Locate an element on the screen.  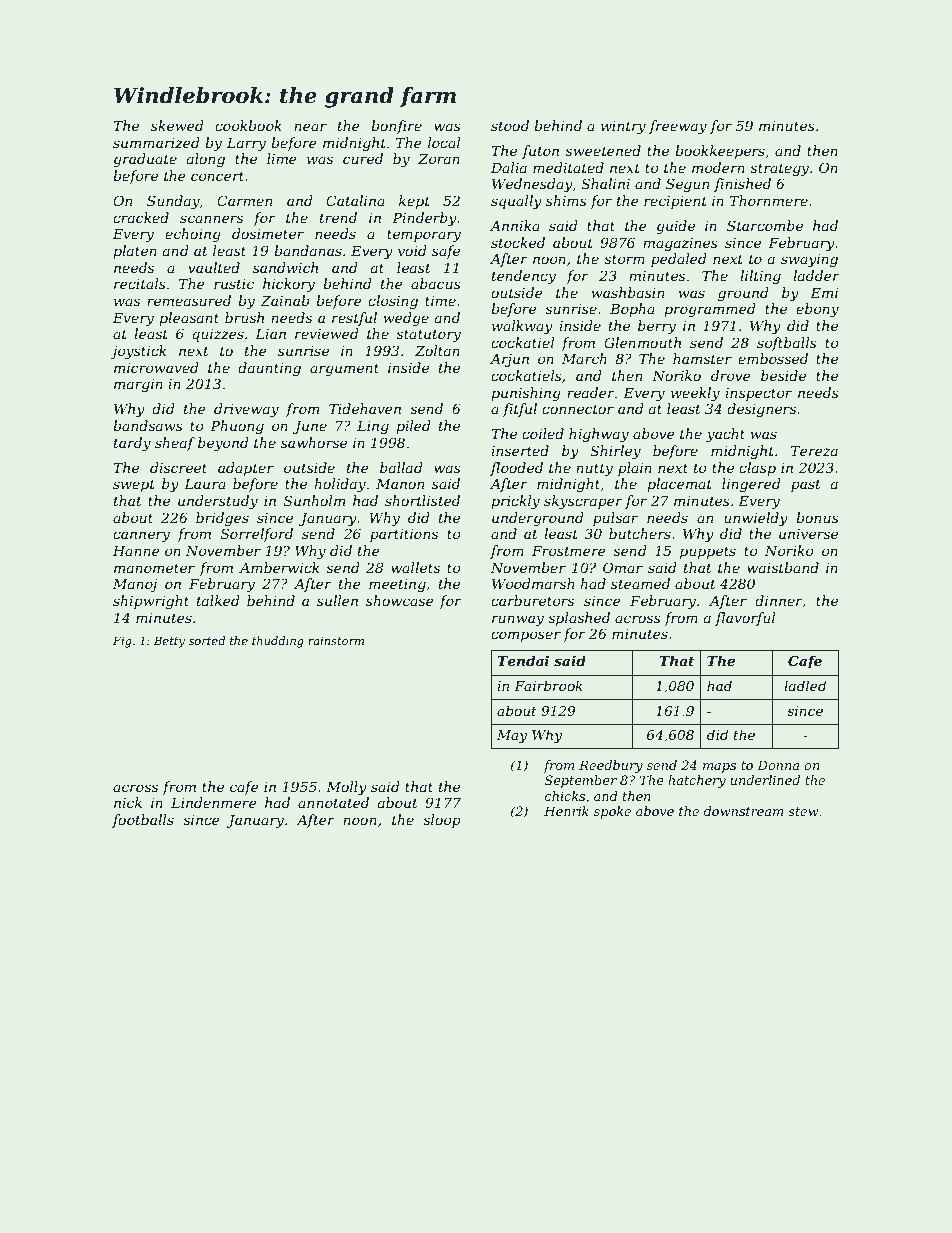
Frostmere is located at coordinates (569, 550).
